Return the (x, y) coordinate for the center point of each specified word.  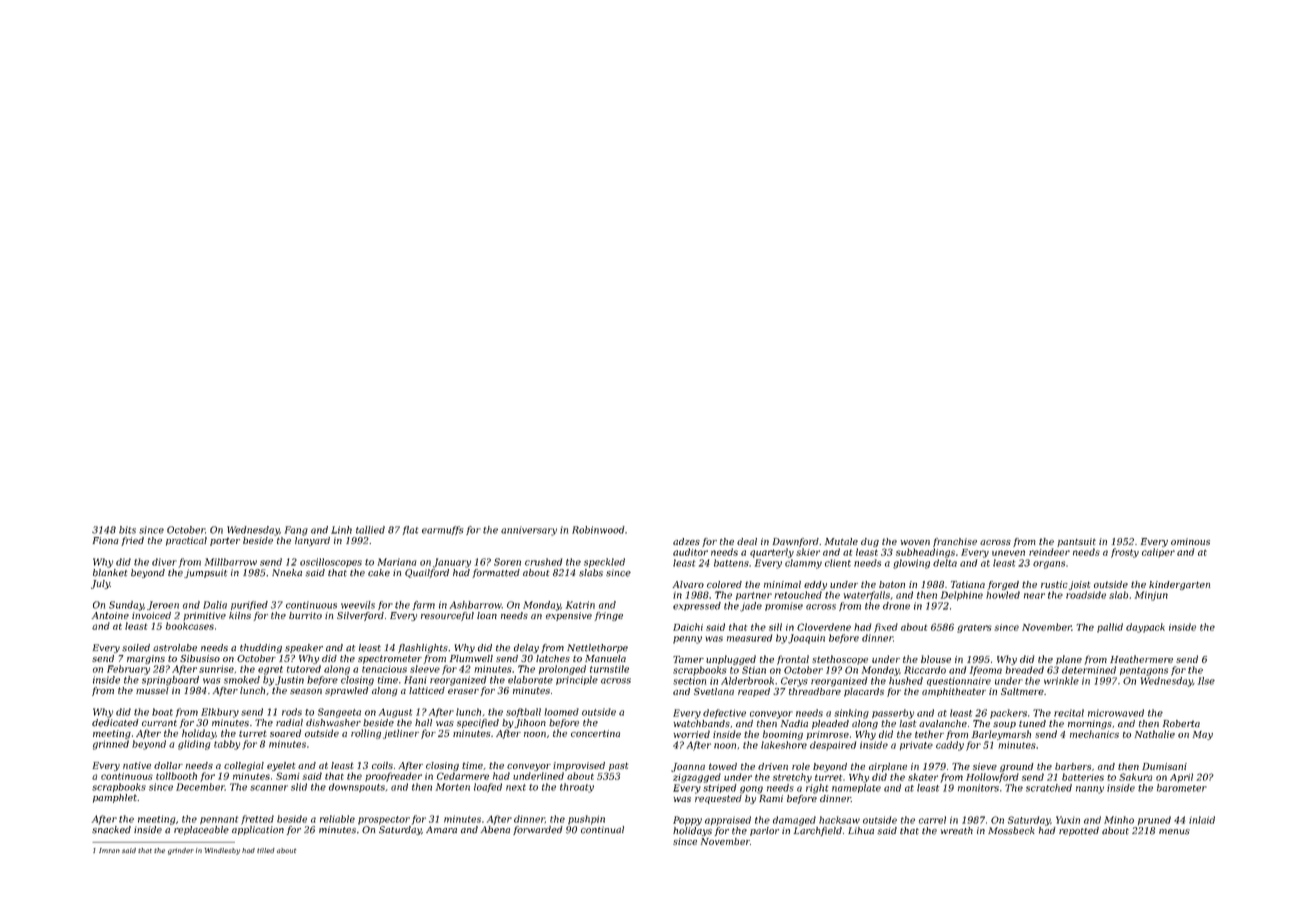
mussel (152, 690)
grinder (181, 851)
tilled (266, 850)
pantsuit (1076, 542)
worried (691, 734)
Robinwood (598, 530)
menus (1174, 832)
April (1181, 778)
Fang (296, 531)
